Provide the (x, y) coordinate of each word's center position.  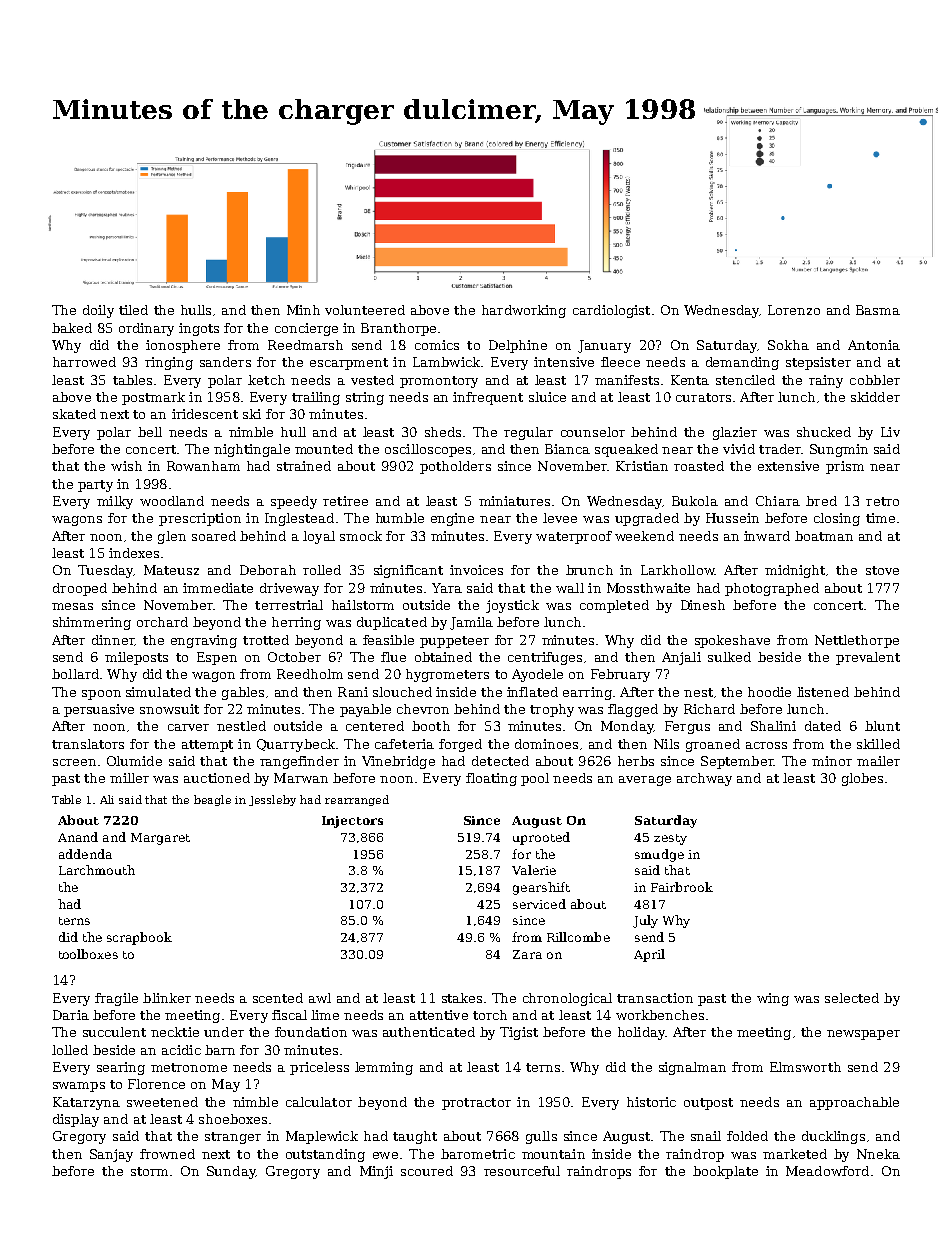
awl (320, 998)
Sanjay (111, 1155)
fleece (620, 362)
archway (704, 779)
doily (98, 311)
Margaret (160, 839)
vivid (739, 449)
